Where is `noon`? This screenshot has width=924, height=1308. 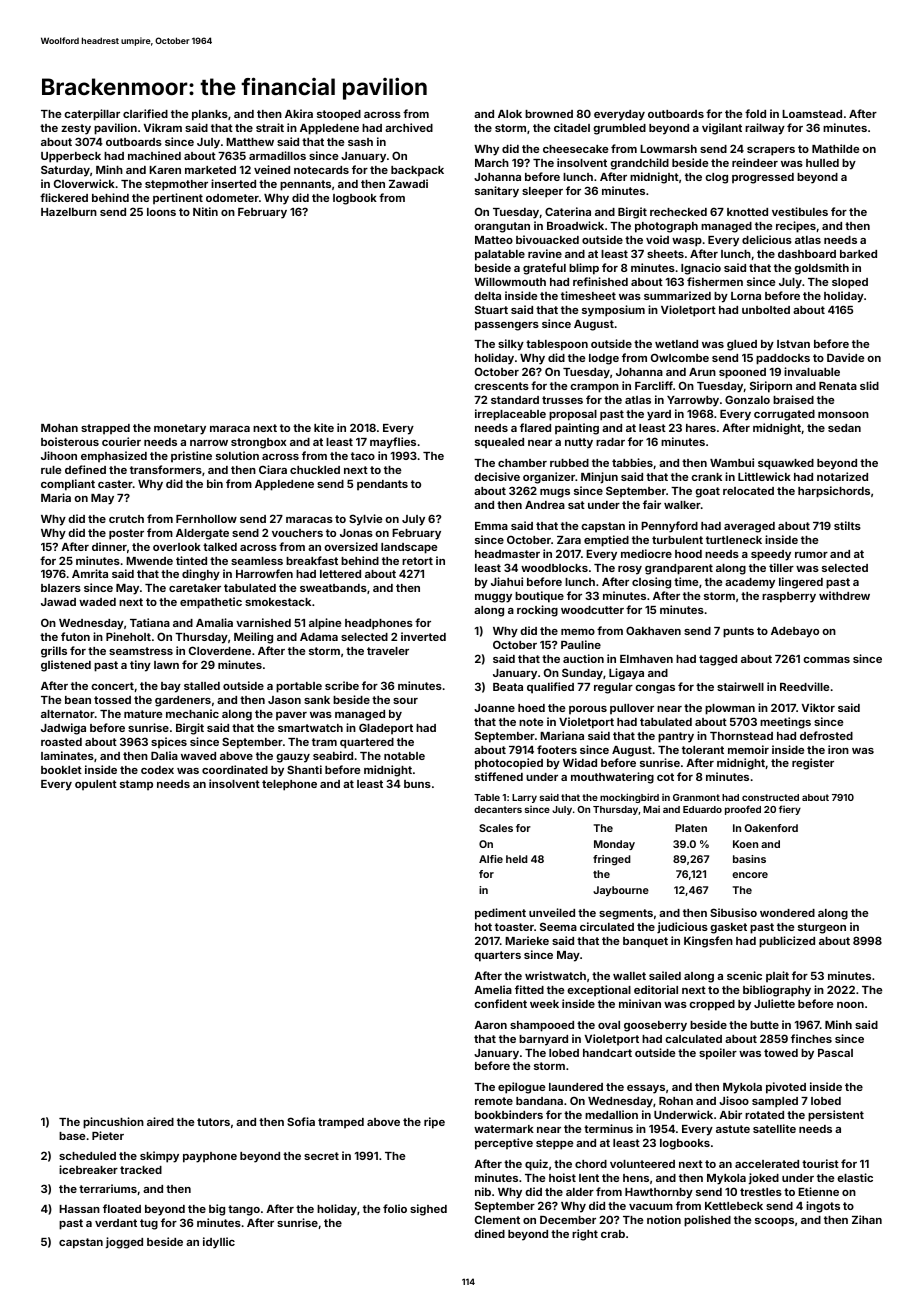
noon is located at coordinates (850, 1005).
